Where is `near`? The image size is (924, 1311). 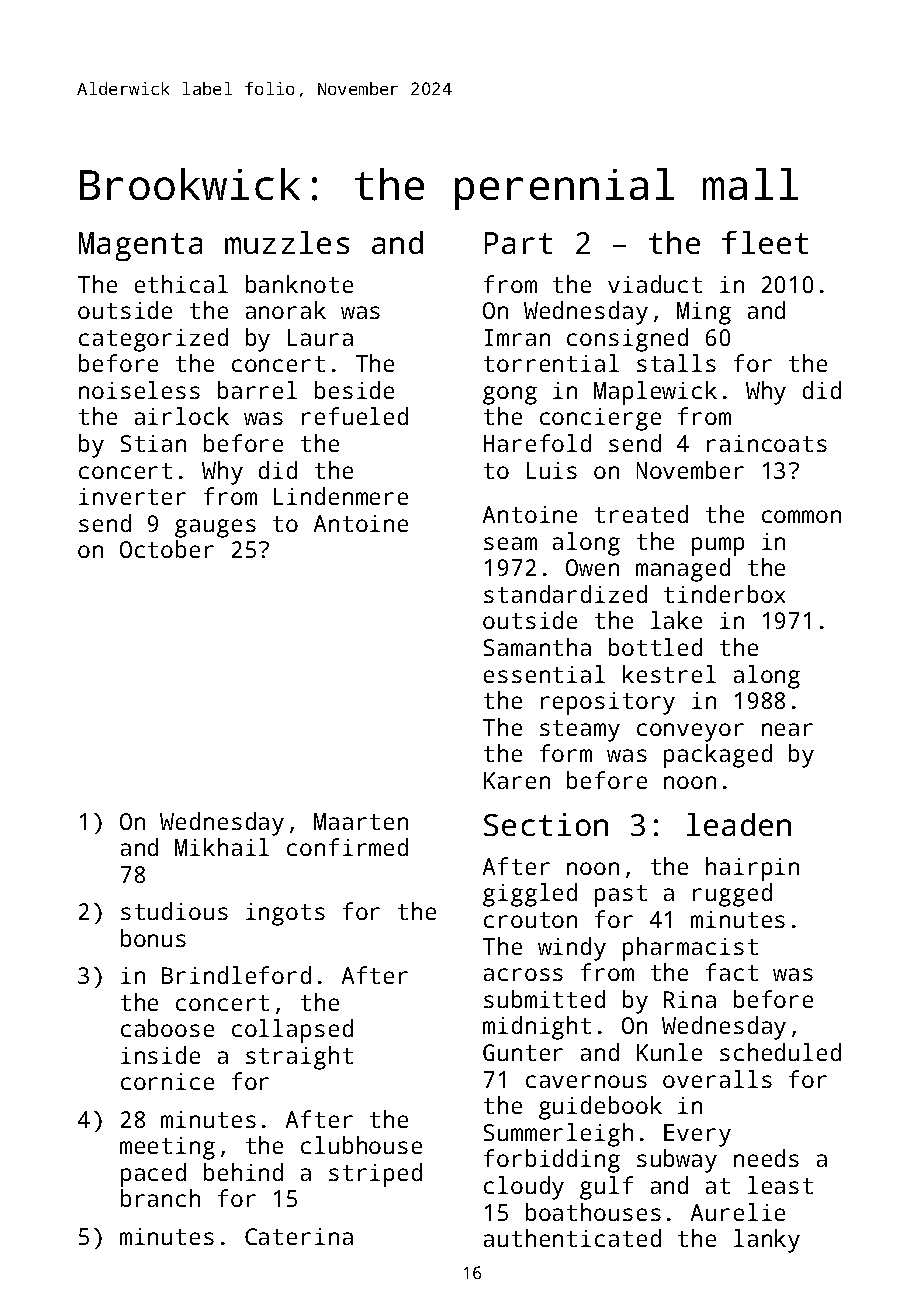 near is located at coordinates (787, 729).
